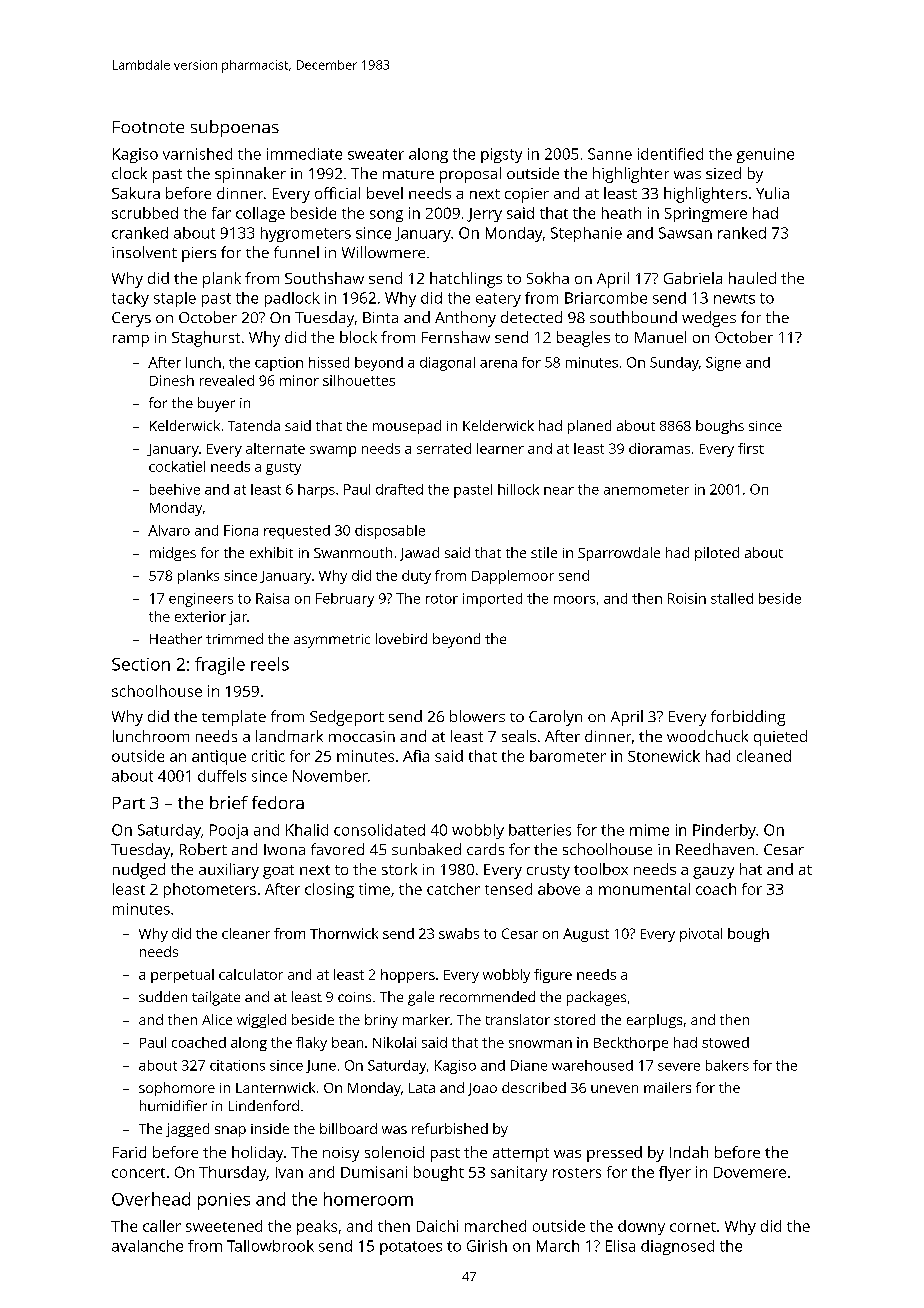 The image size is (924, 1308). I want to click on avalanche, so click(147, 1246).
